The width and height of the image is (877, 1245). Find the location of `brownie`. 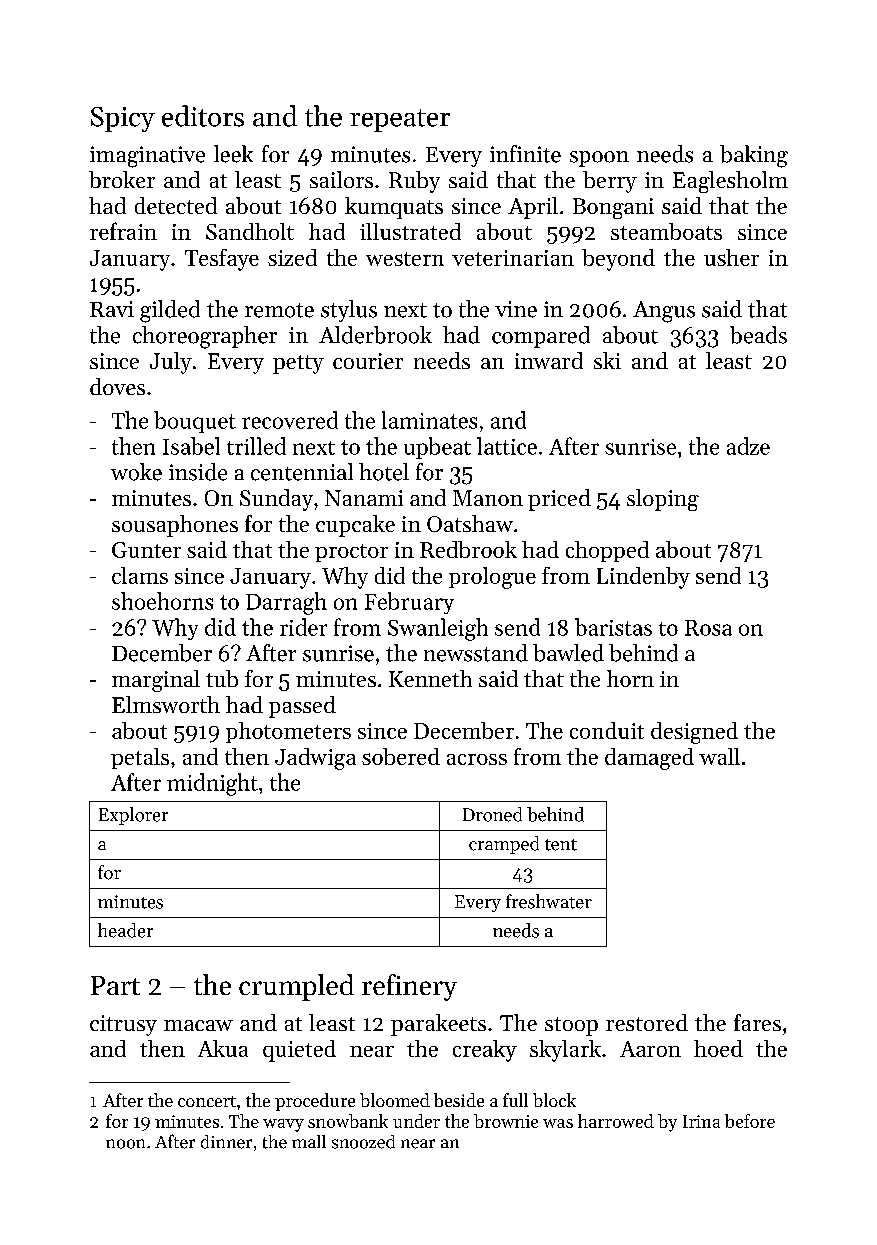

brownie is located at coordinates (506, 1121).
